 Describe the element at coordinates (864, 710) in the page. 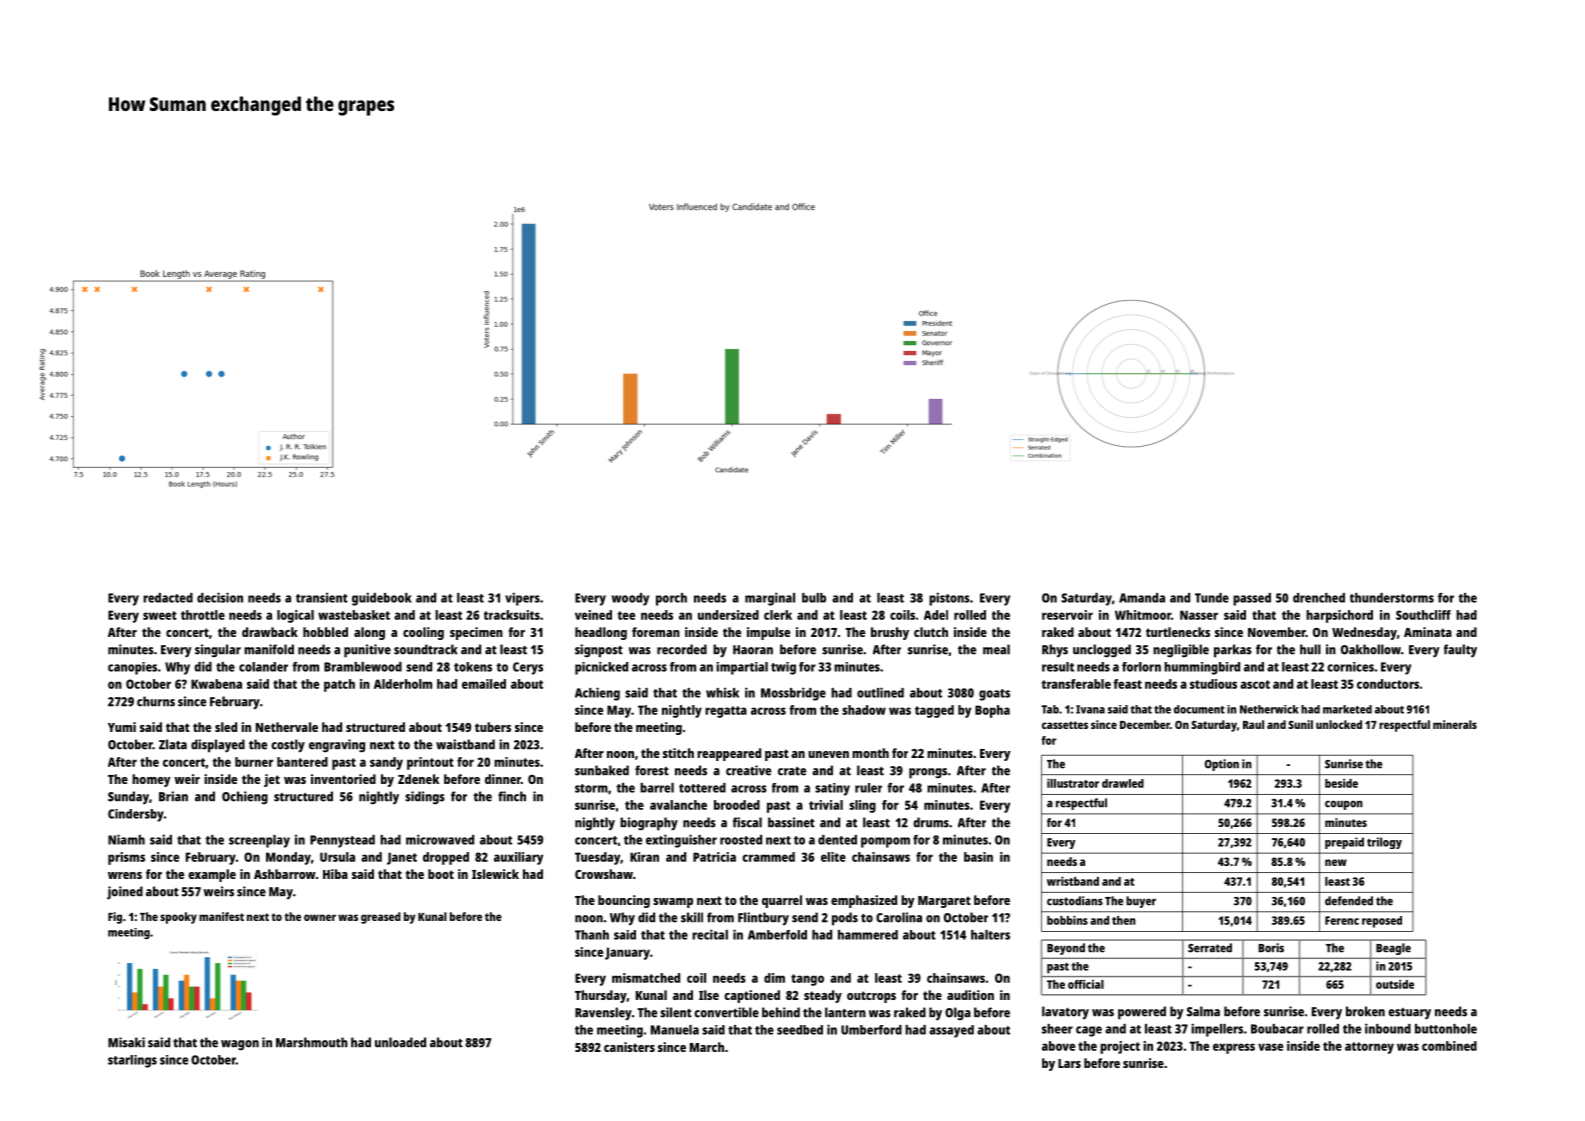

I see `shadow` at that location.
